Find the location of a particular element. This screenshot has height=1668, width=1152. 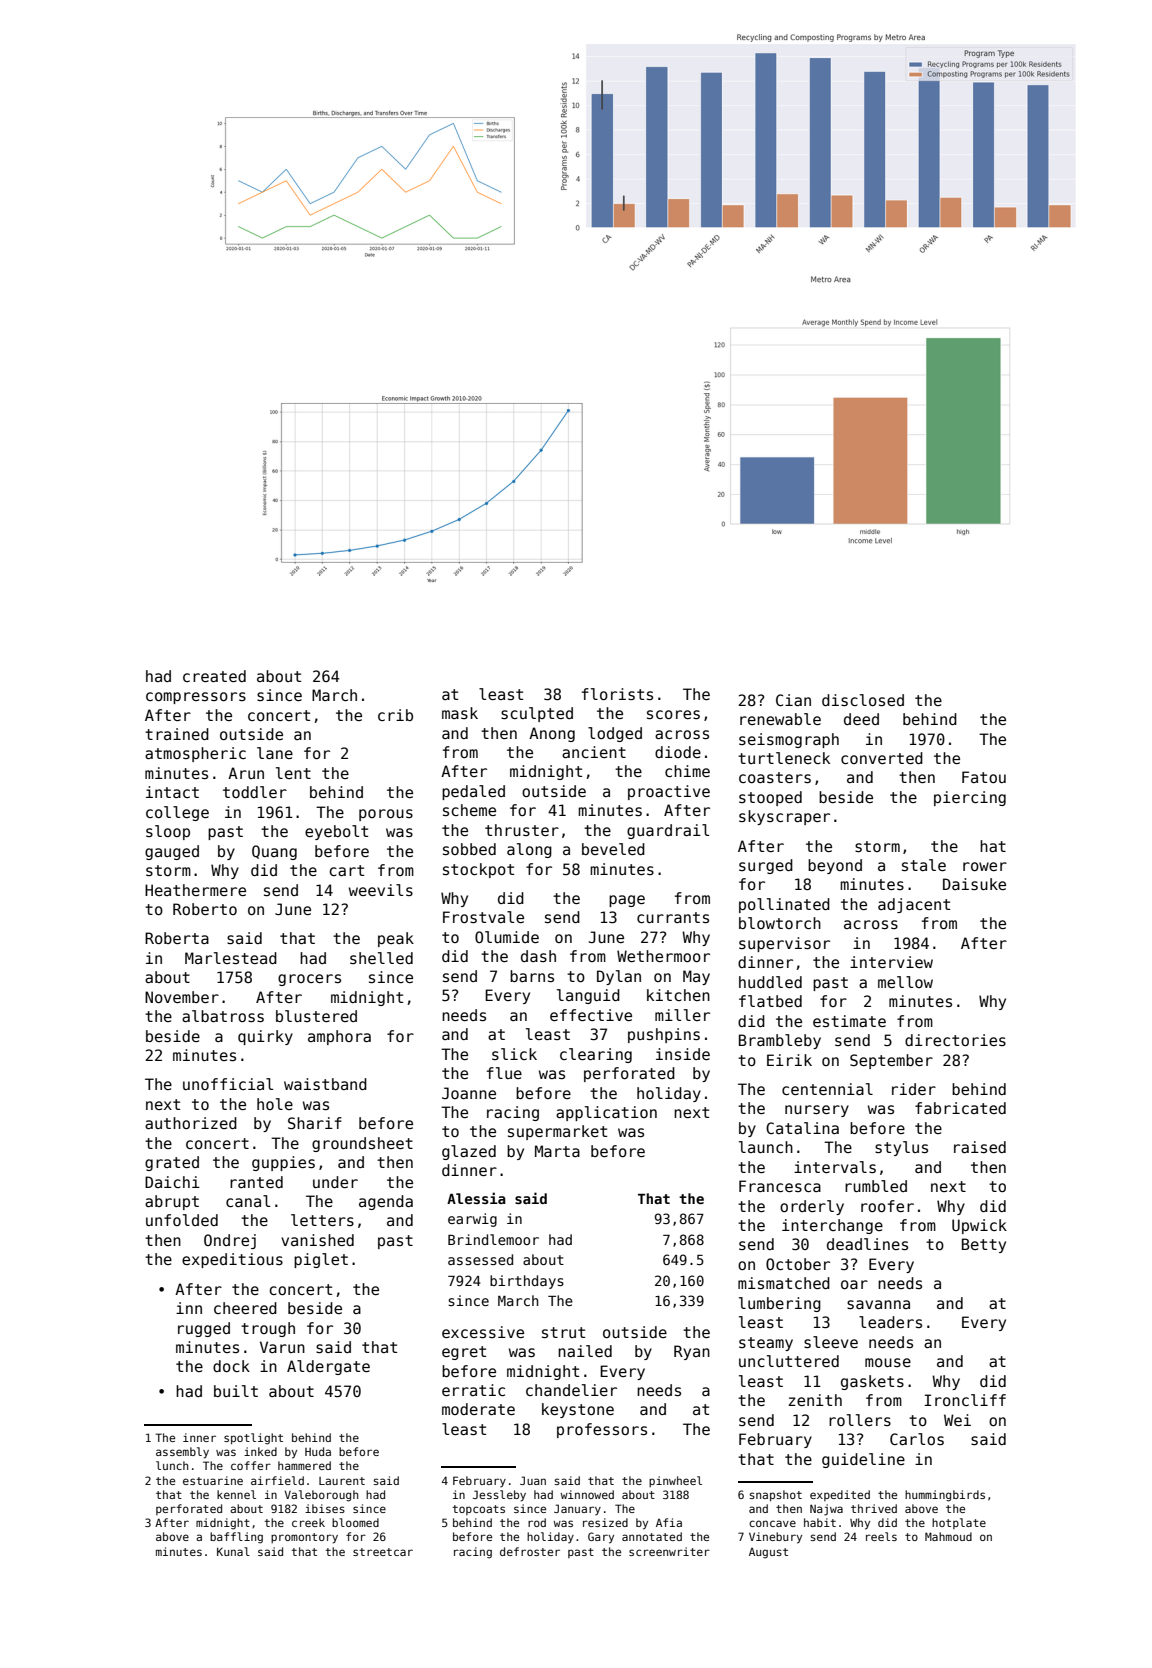

lane is located at coordinates (275, 753).
